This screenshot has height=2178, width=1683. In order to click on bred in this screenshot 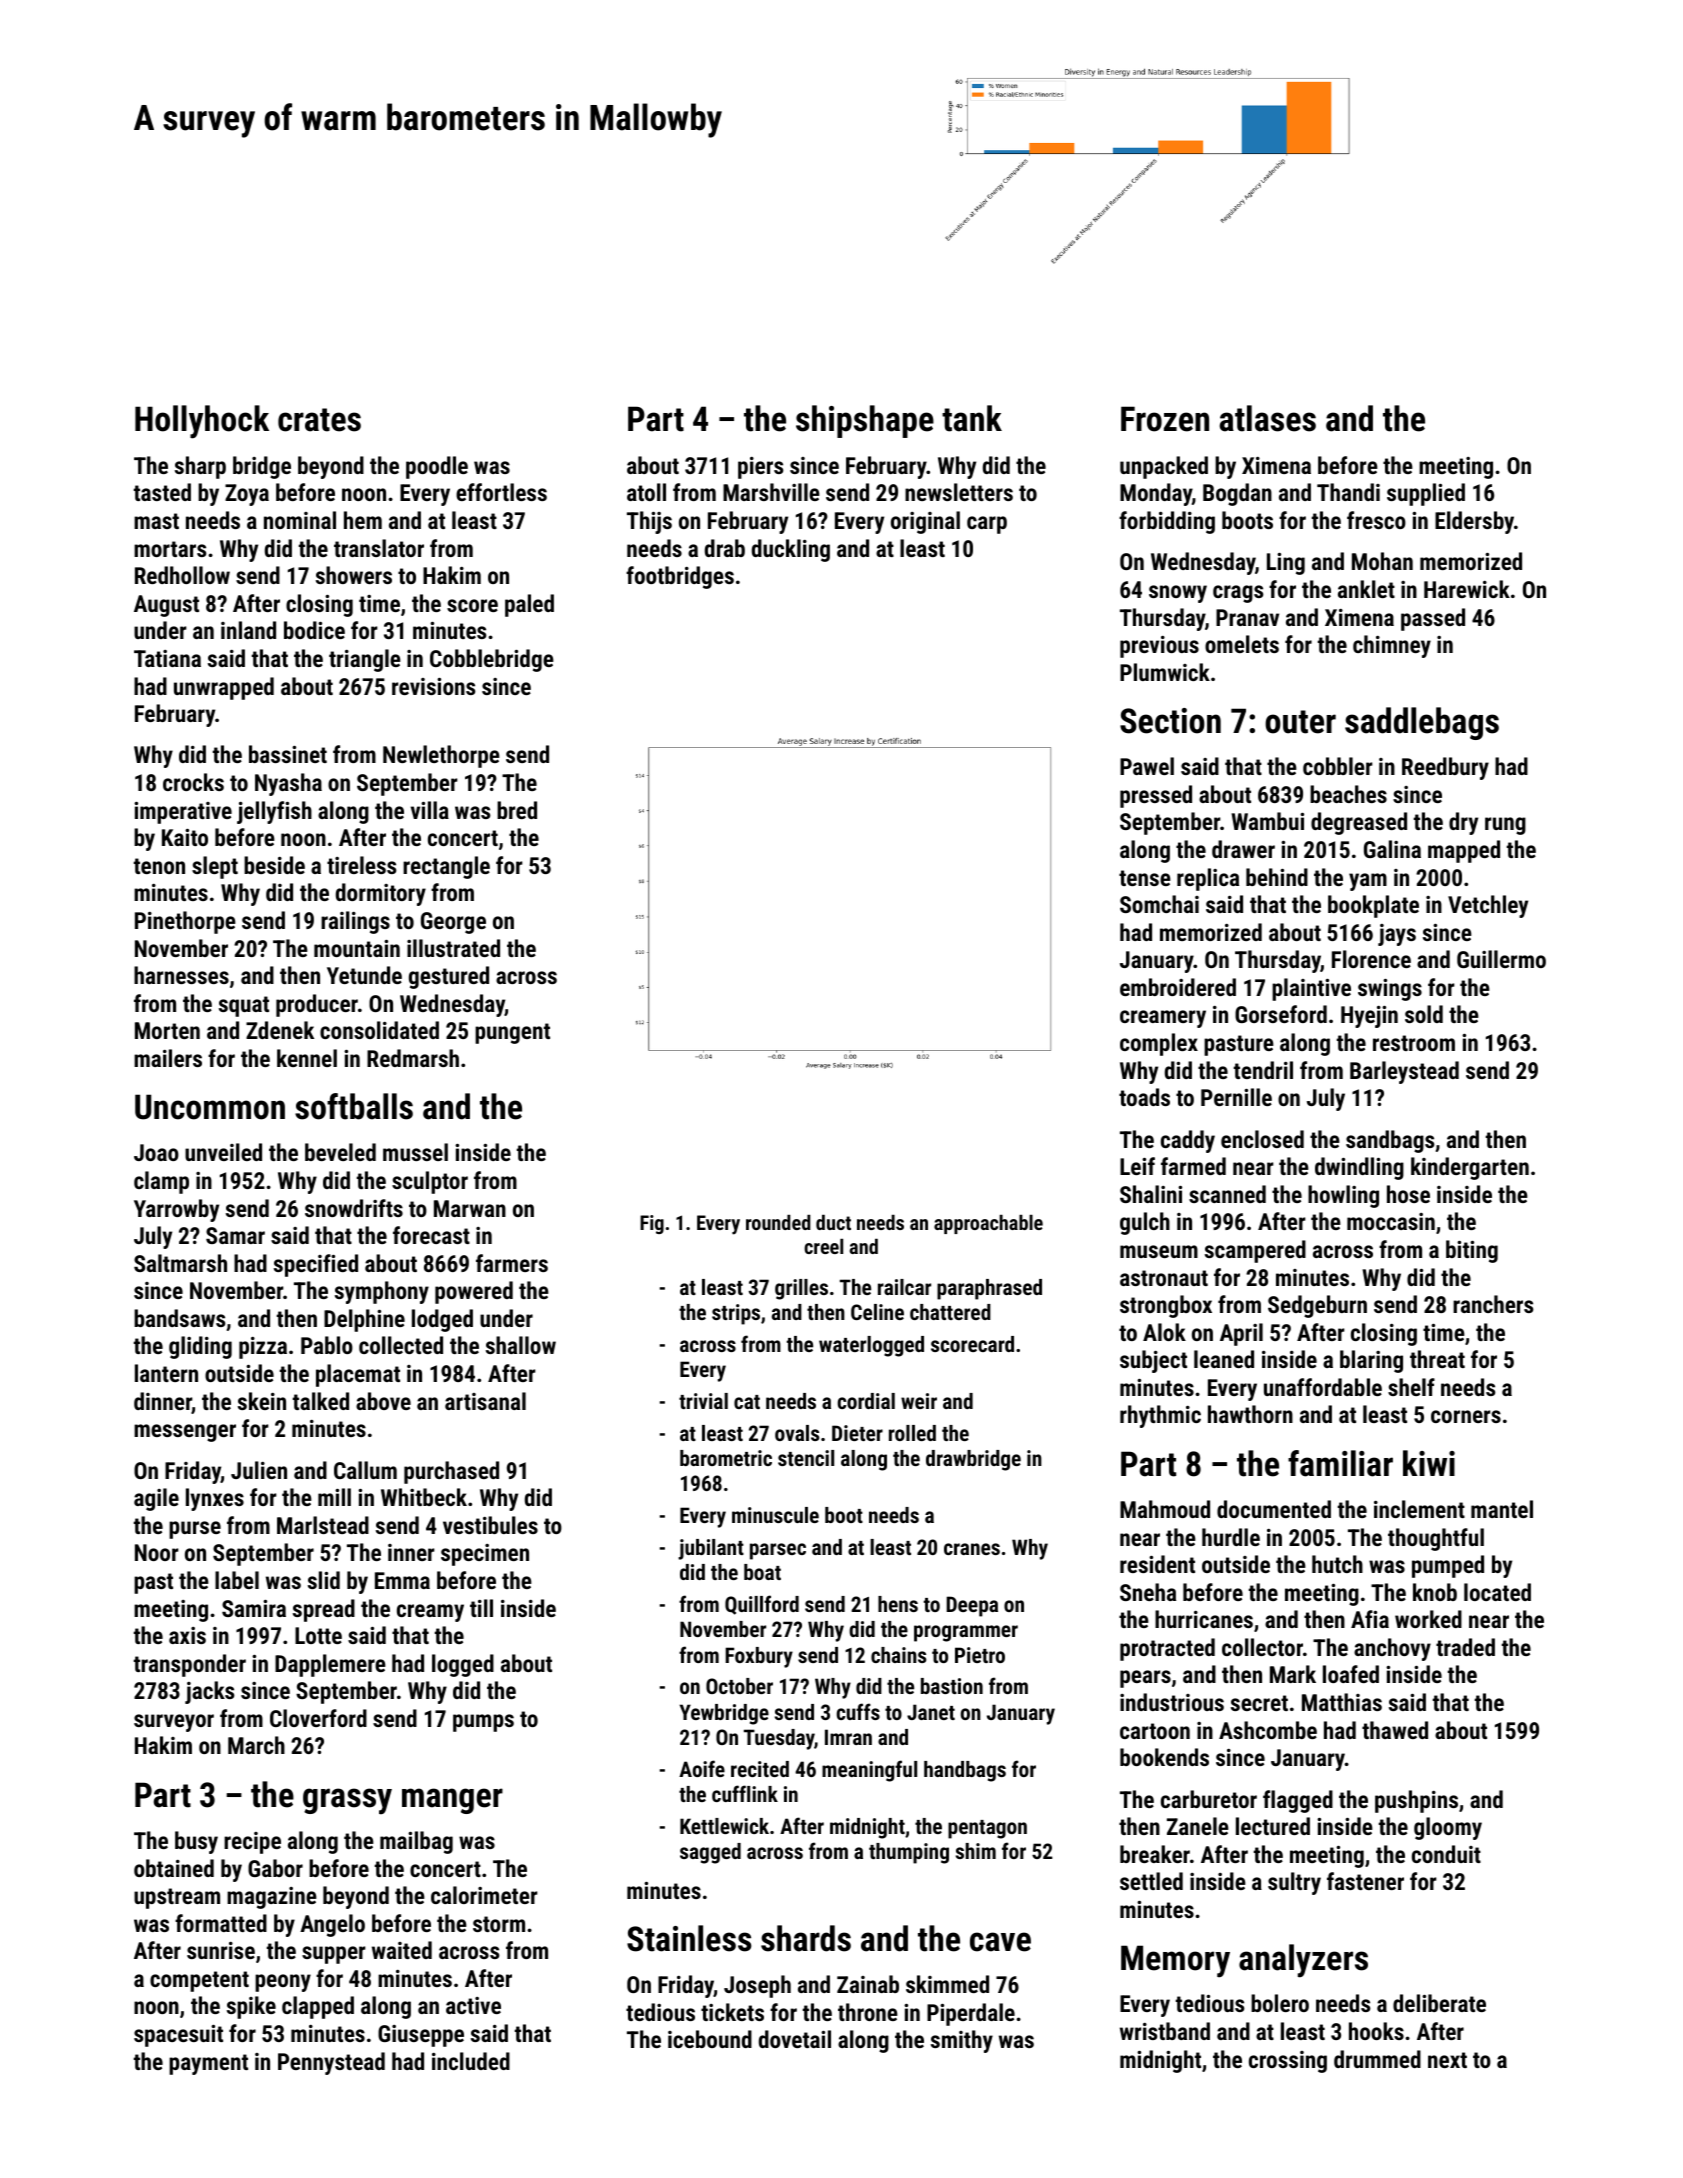, I will do `click(517, 810)`.
